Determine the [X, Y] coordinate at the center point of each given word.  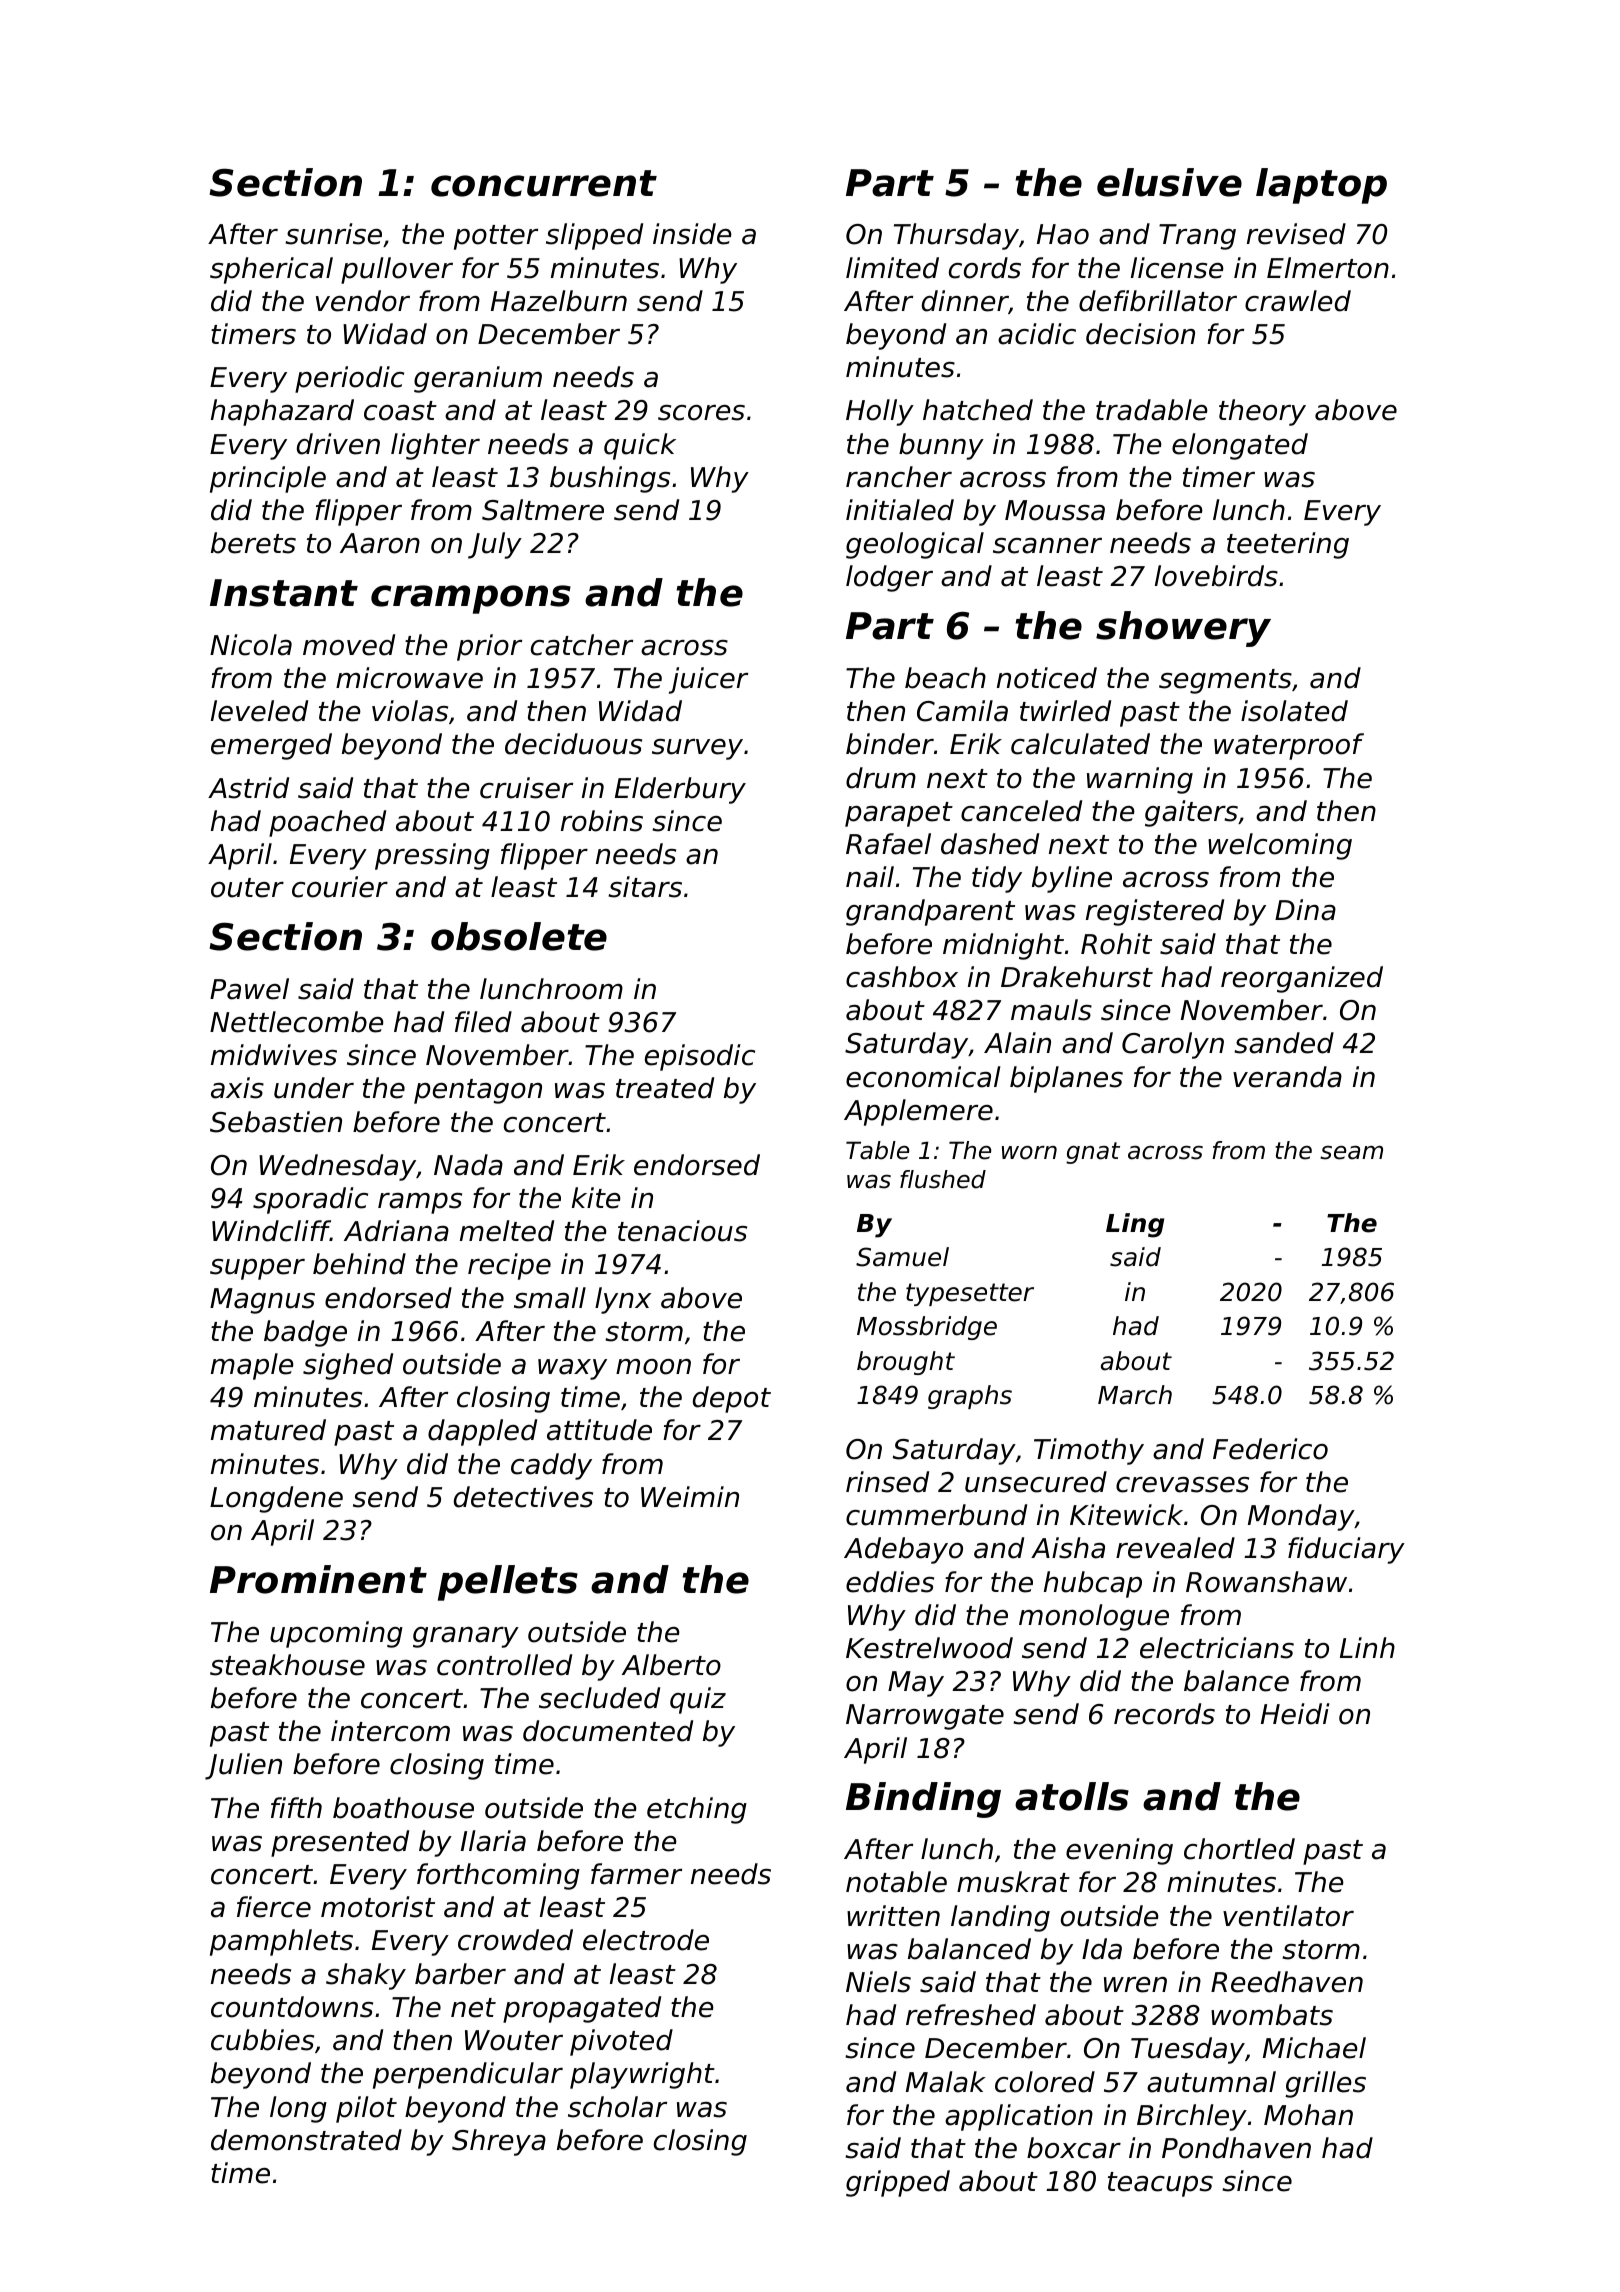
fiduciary [1346, 1550]
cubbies [262, 2040]
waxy [572, 1369]
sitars [645, 887]
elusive [1169, 182]
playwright [642, 2075]
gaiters [1191, 813]
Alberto [671, 1665]
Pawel [249, 989]
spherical [271, 270]
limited [892, 268]
